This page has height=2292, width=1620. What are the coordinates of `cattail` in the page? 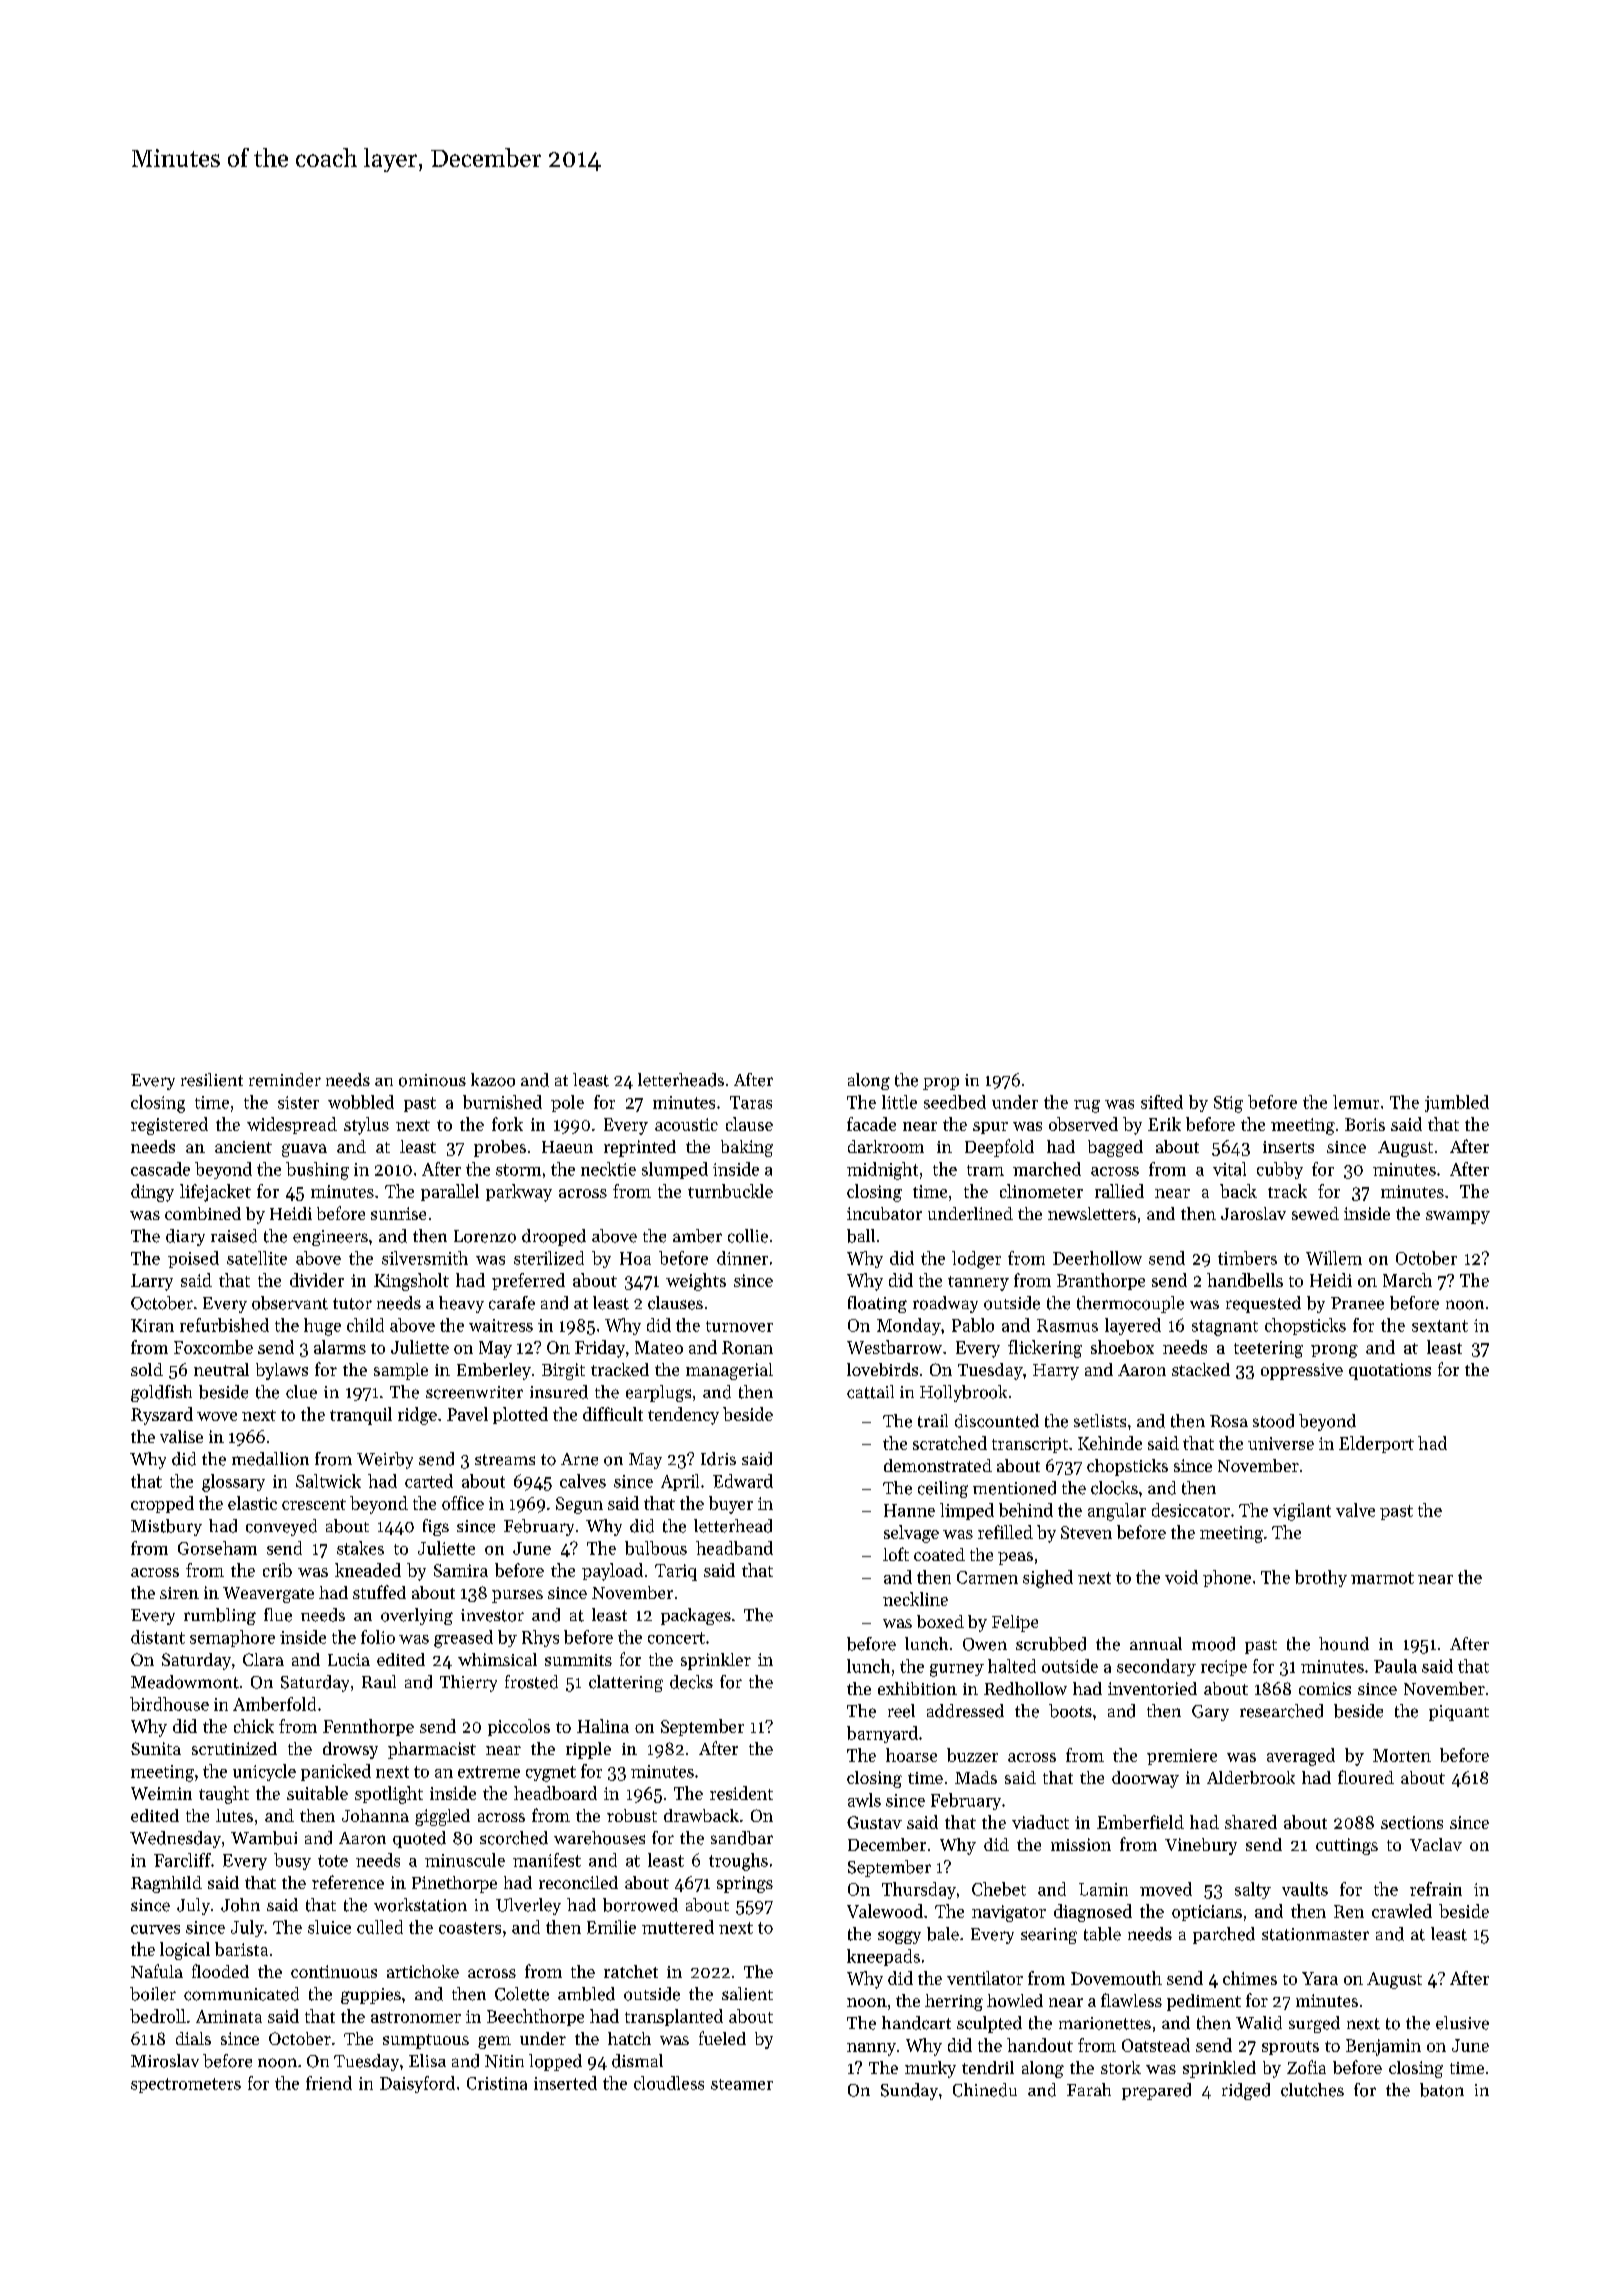 It's located at (870, 1392).
